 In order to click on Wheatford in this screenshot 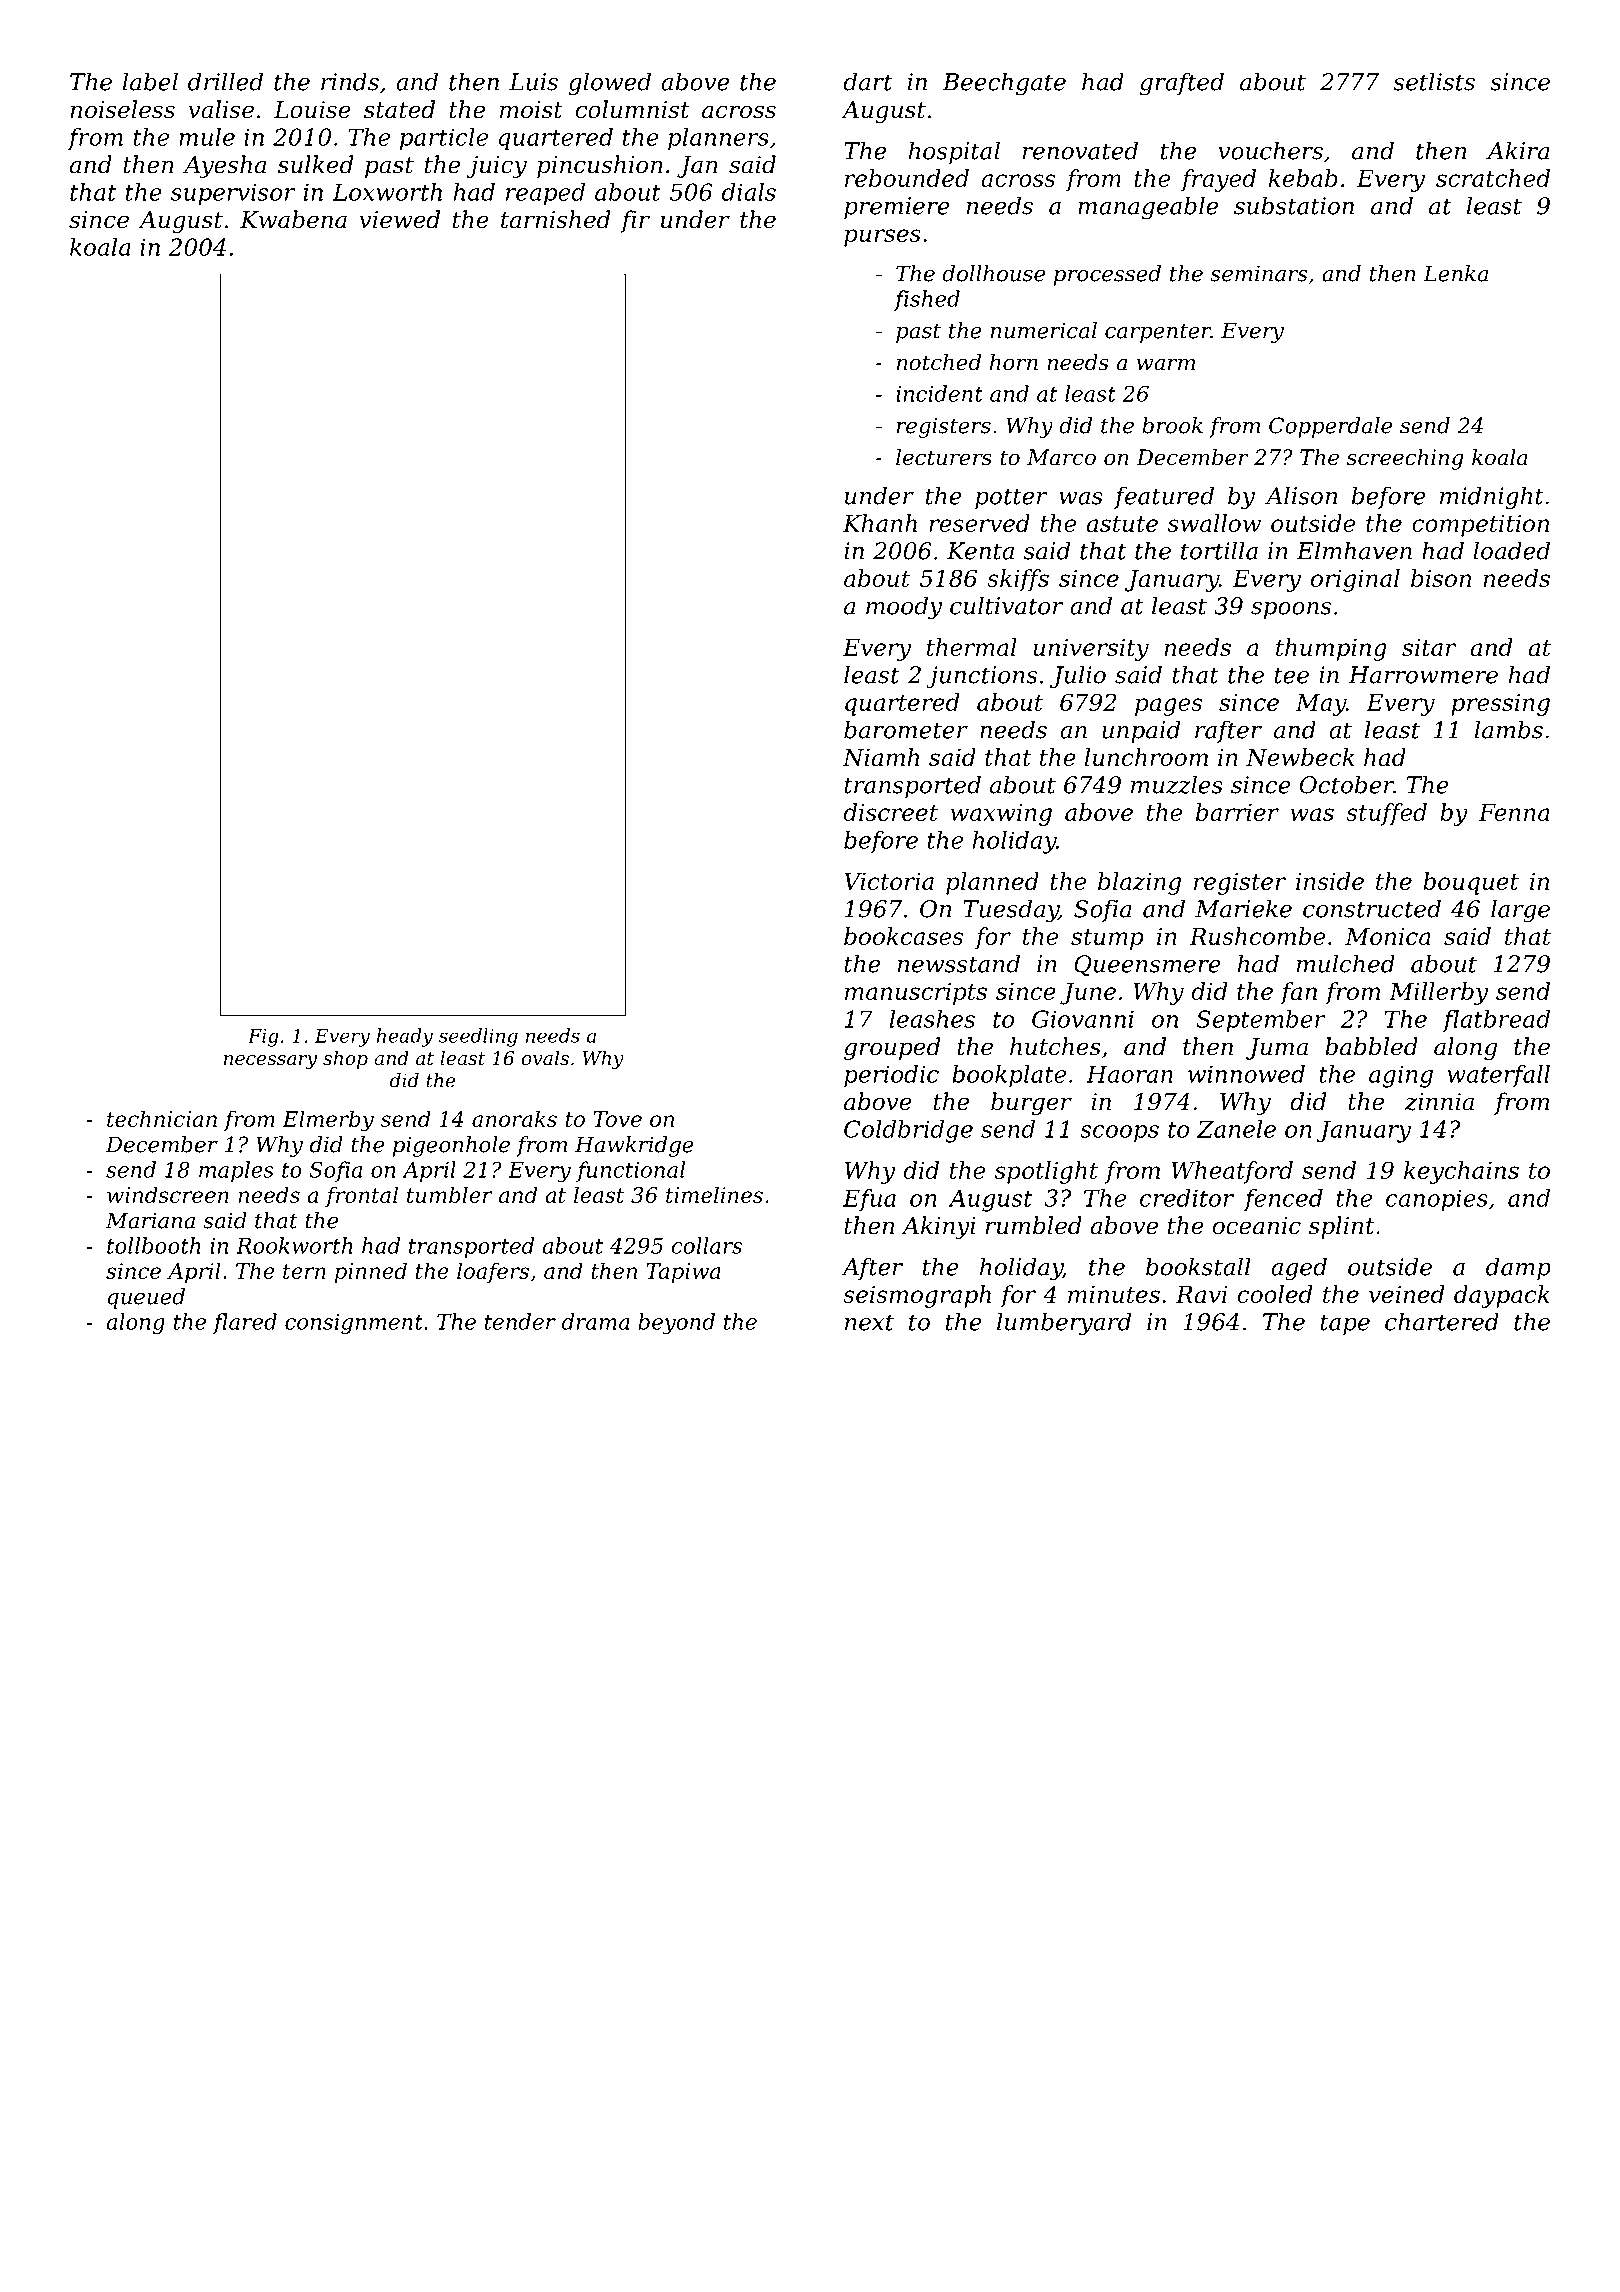, I will do `click(1232, 1172)`.
